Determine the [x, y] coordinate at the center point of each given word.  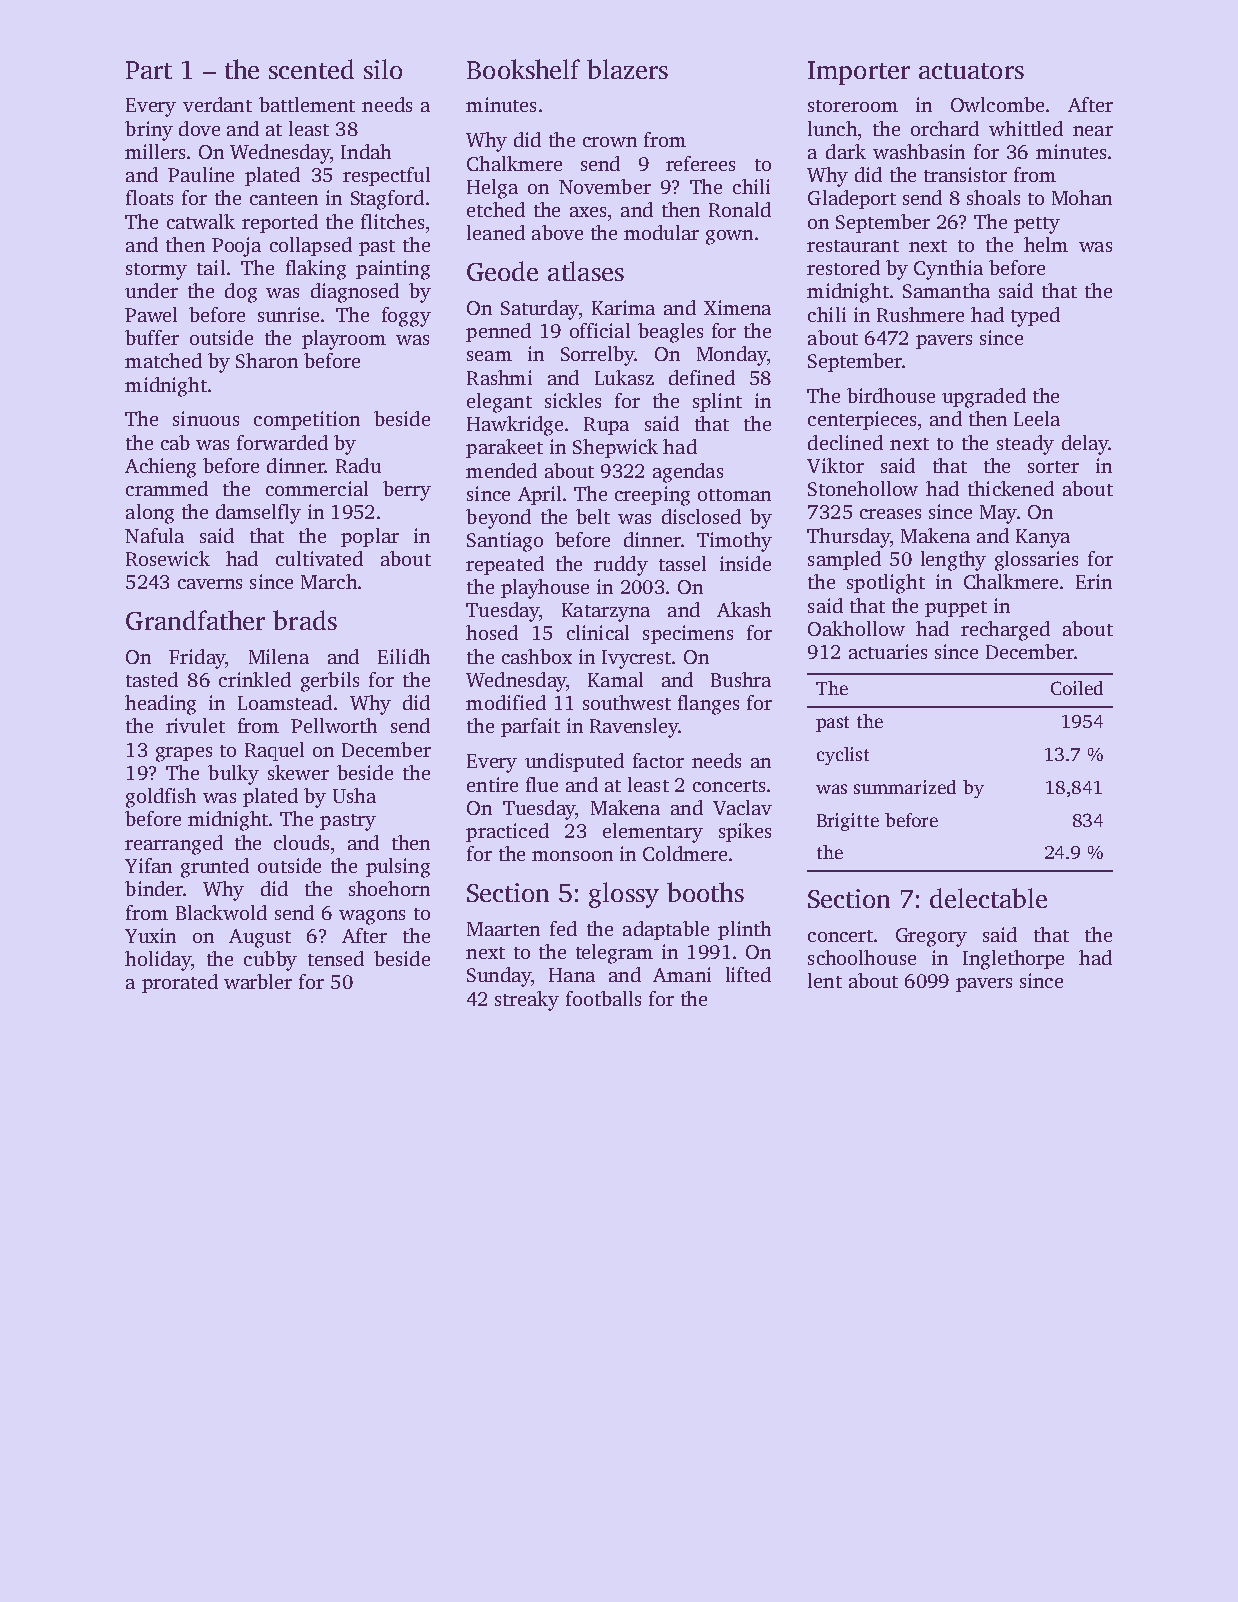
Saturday [540, 310]
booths [705, 892]
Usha [354, 795]
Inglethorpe [1013, 960]
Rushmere [920, 314]
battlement [307, 104]
